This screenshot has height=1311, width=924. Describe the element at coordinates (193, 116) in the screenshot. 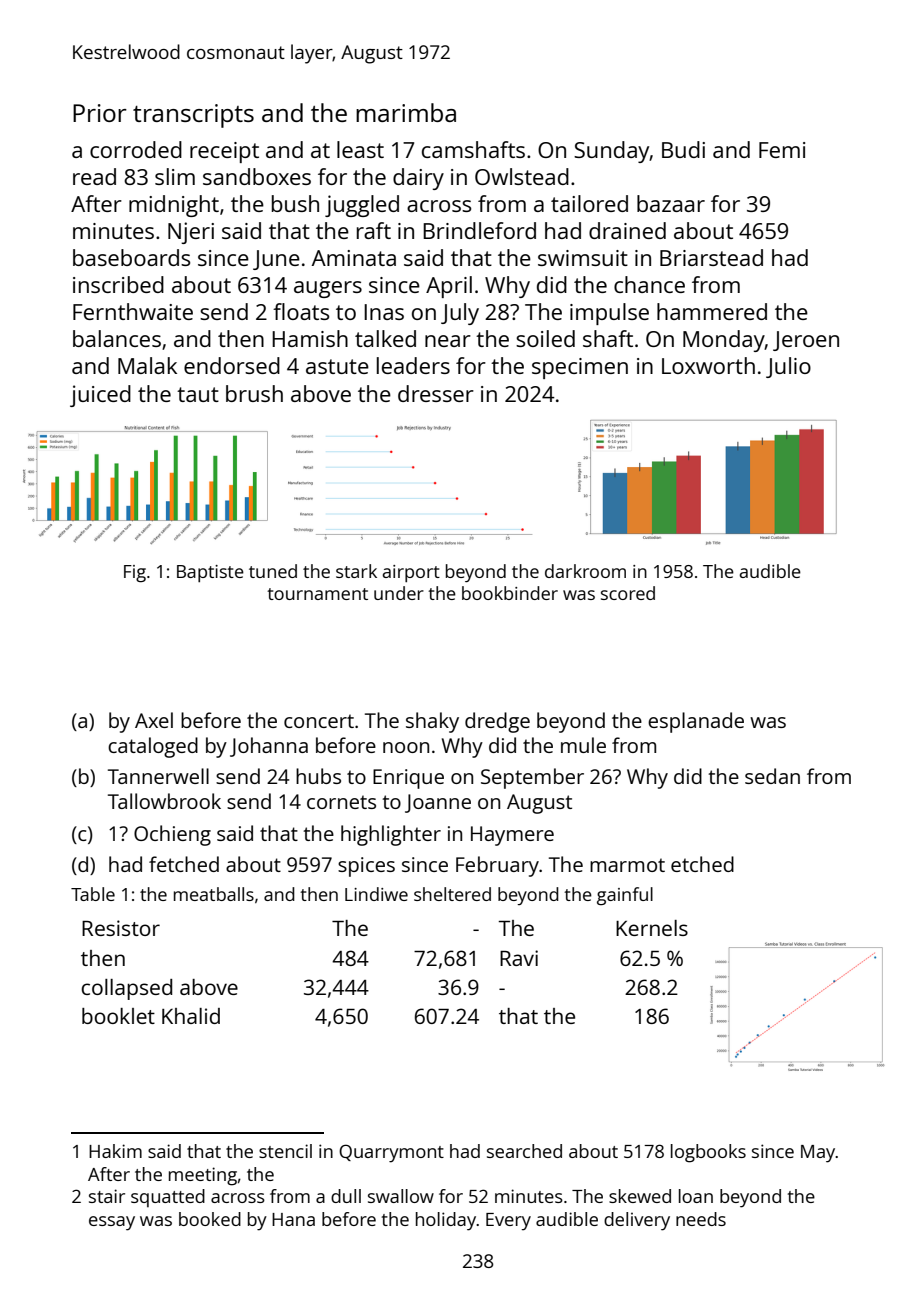

I see `transcripts` at that location.
